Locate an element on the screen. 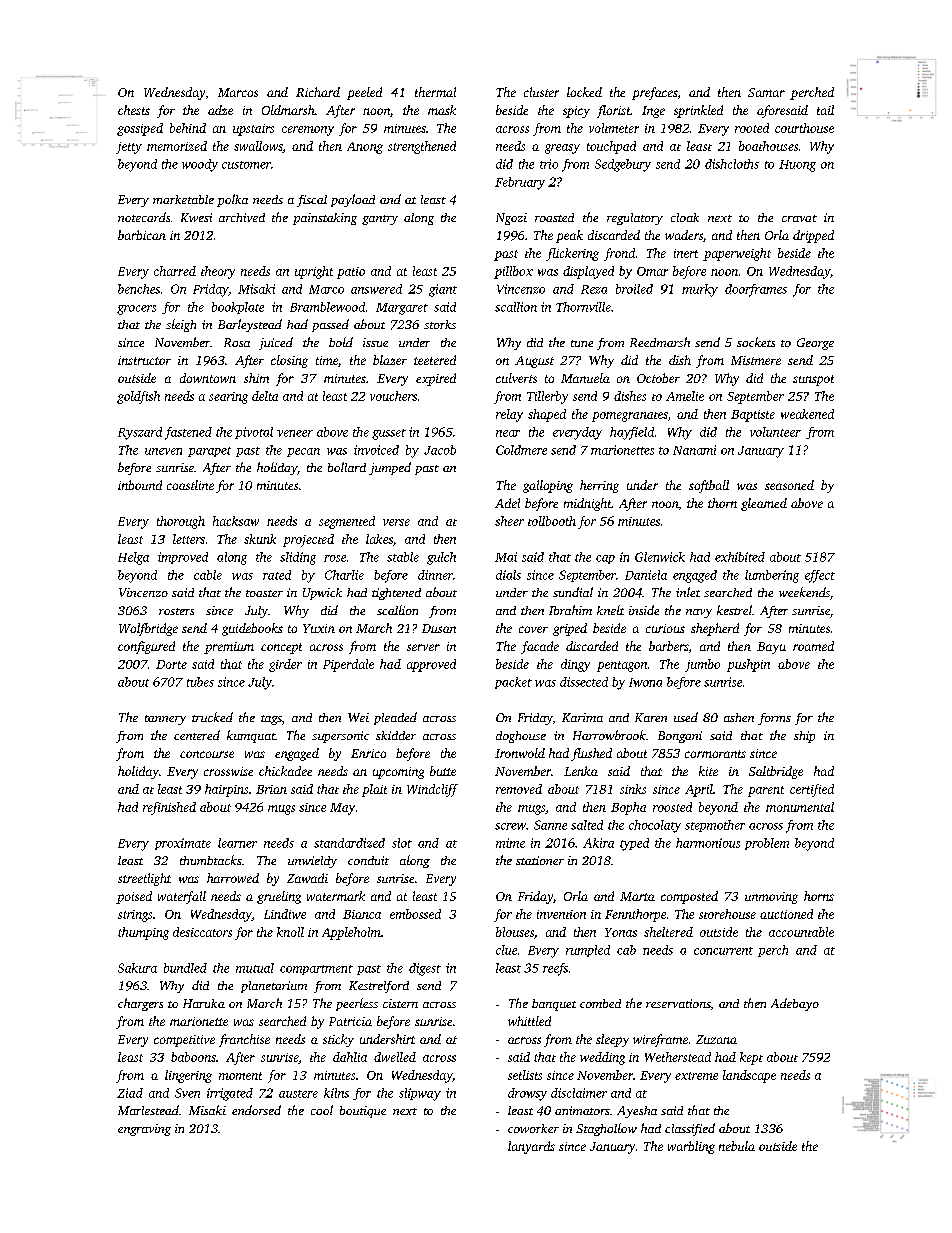 Image resolution: width=952 pixels, height=1233 pixels. Samar is located at coordinates (766, 92).
